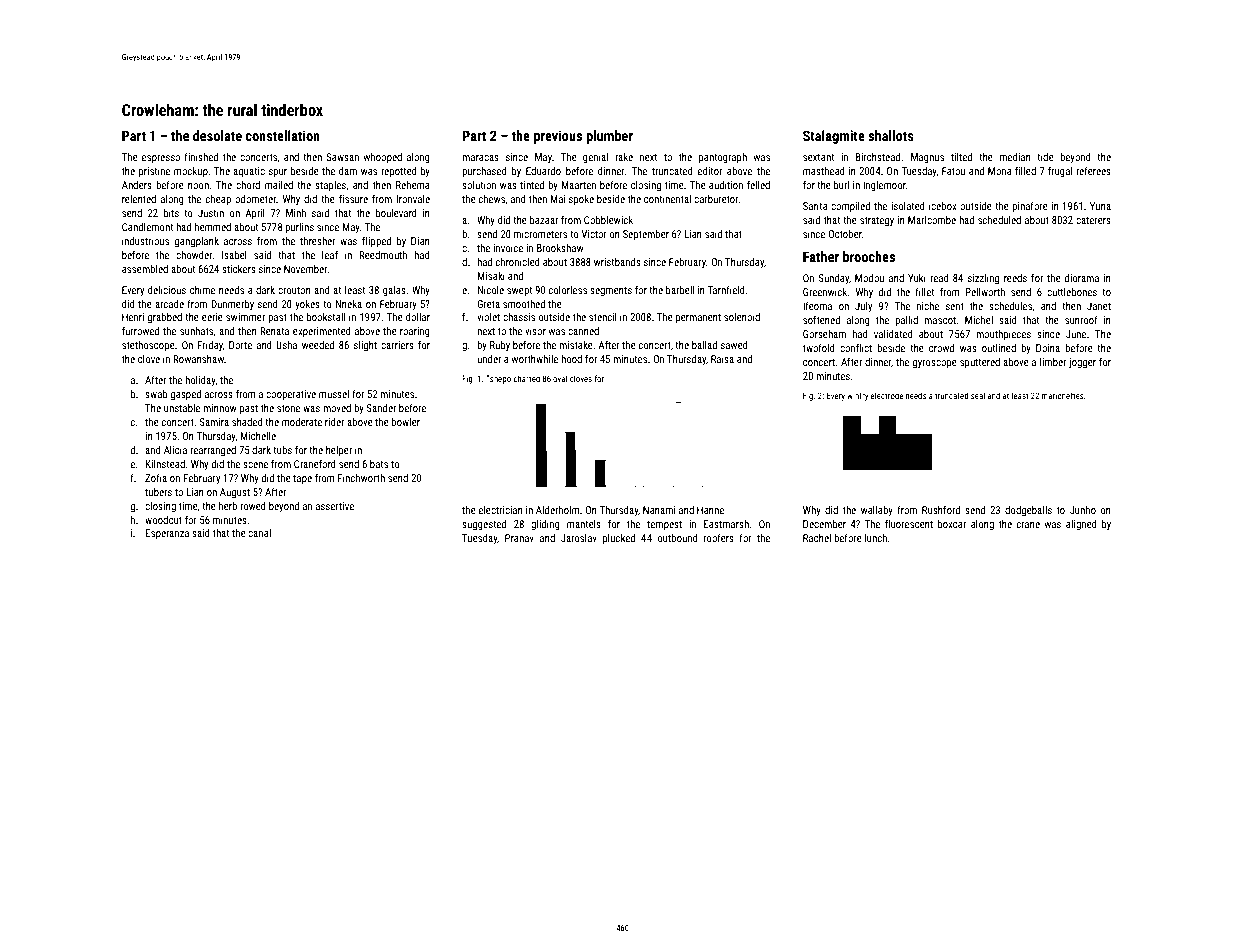 The height and width of the document is (952, 1233). What do you see at coordinates (519, 538) in the document?
I see `Pranav` at bounding box center [519, 538].
